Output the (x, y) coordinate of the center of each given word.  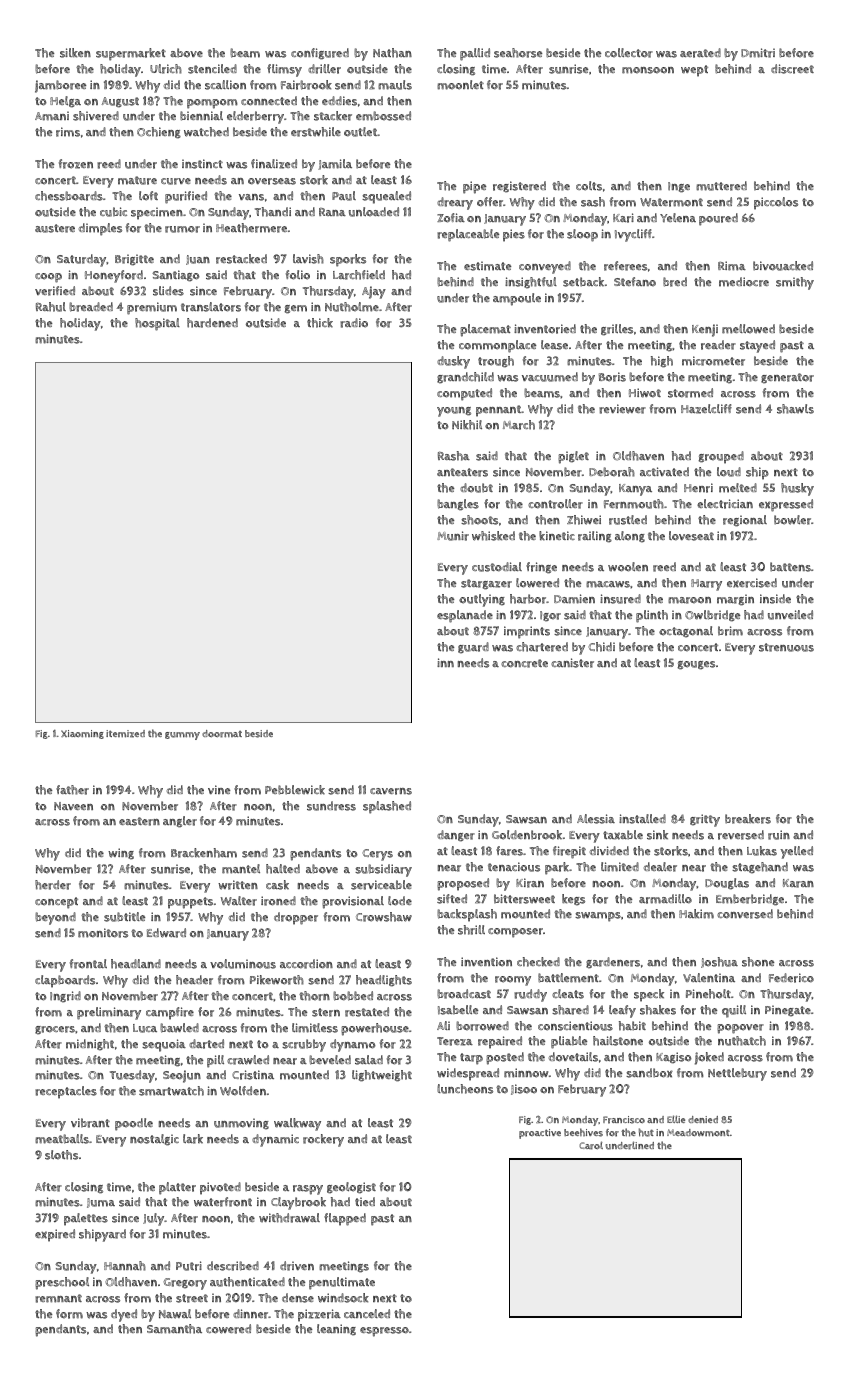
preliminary (109, 1013)
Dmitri (758, 53)
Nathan (392, 53)
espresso (384, 1332)
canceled (367, 1313)
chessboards (69, 196)
